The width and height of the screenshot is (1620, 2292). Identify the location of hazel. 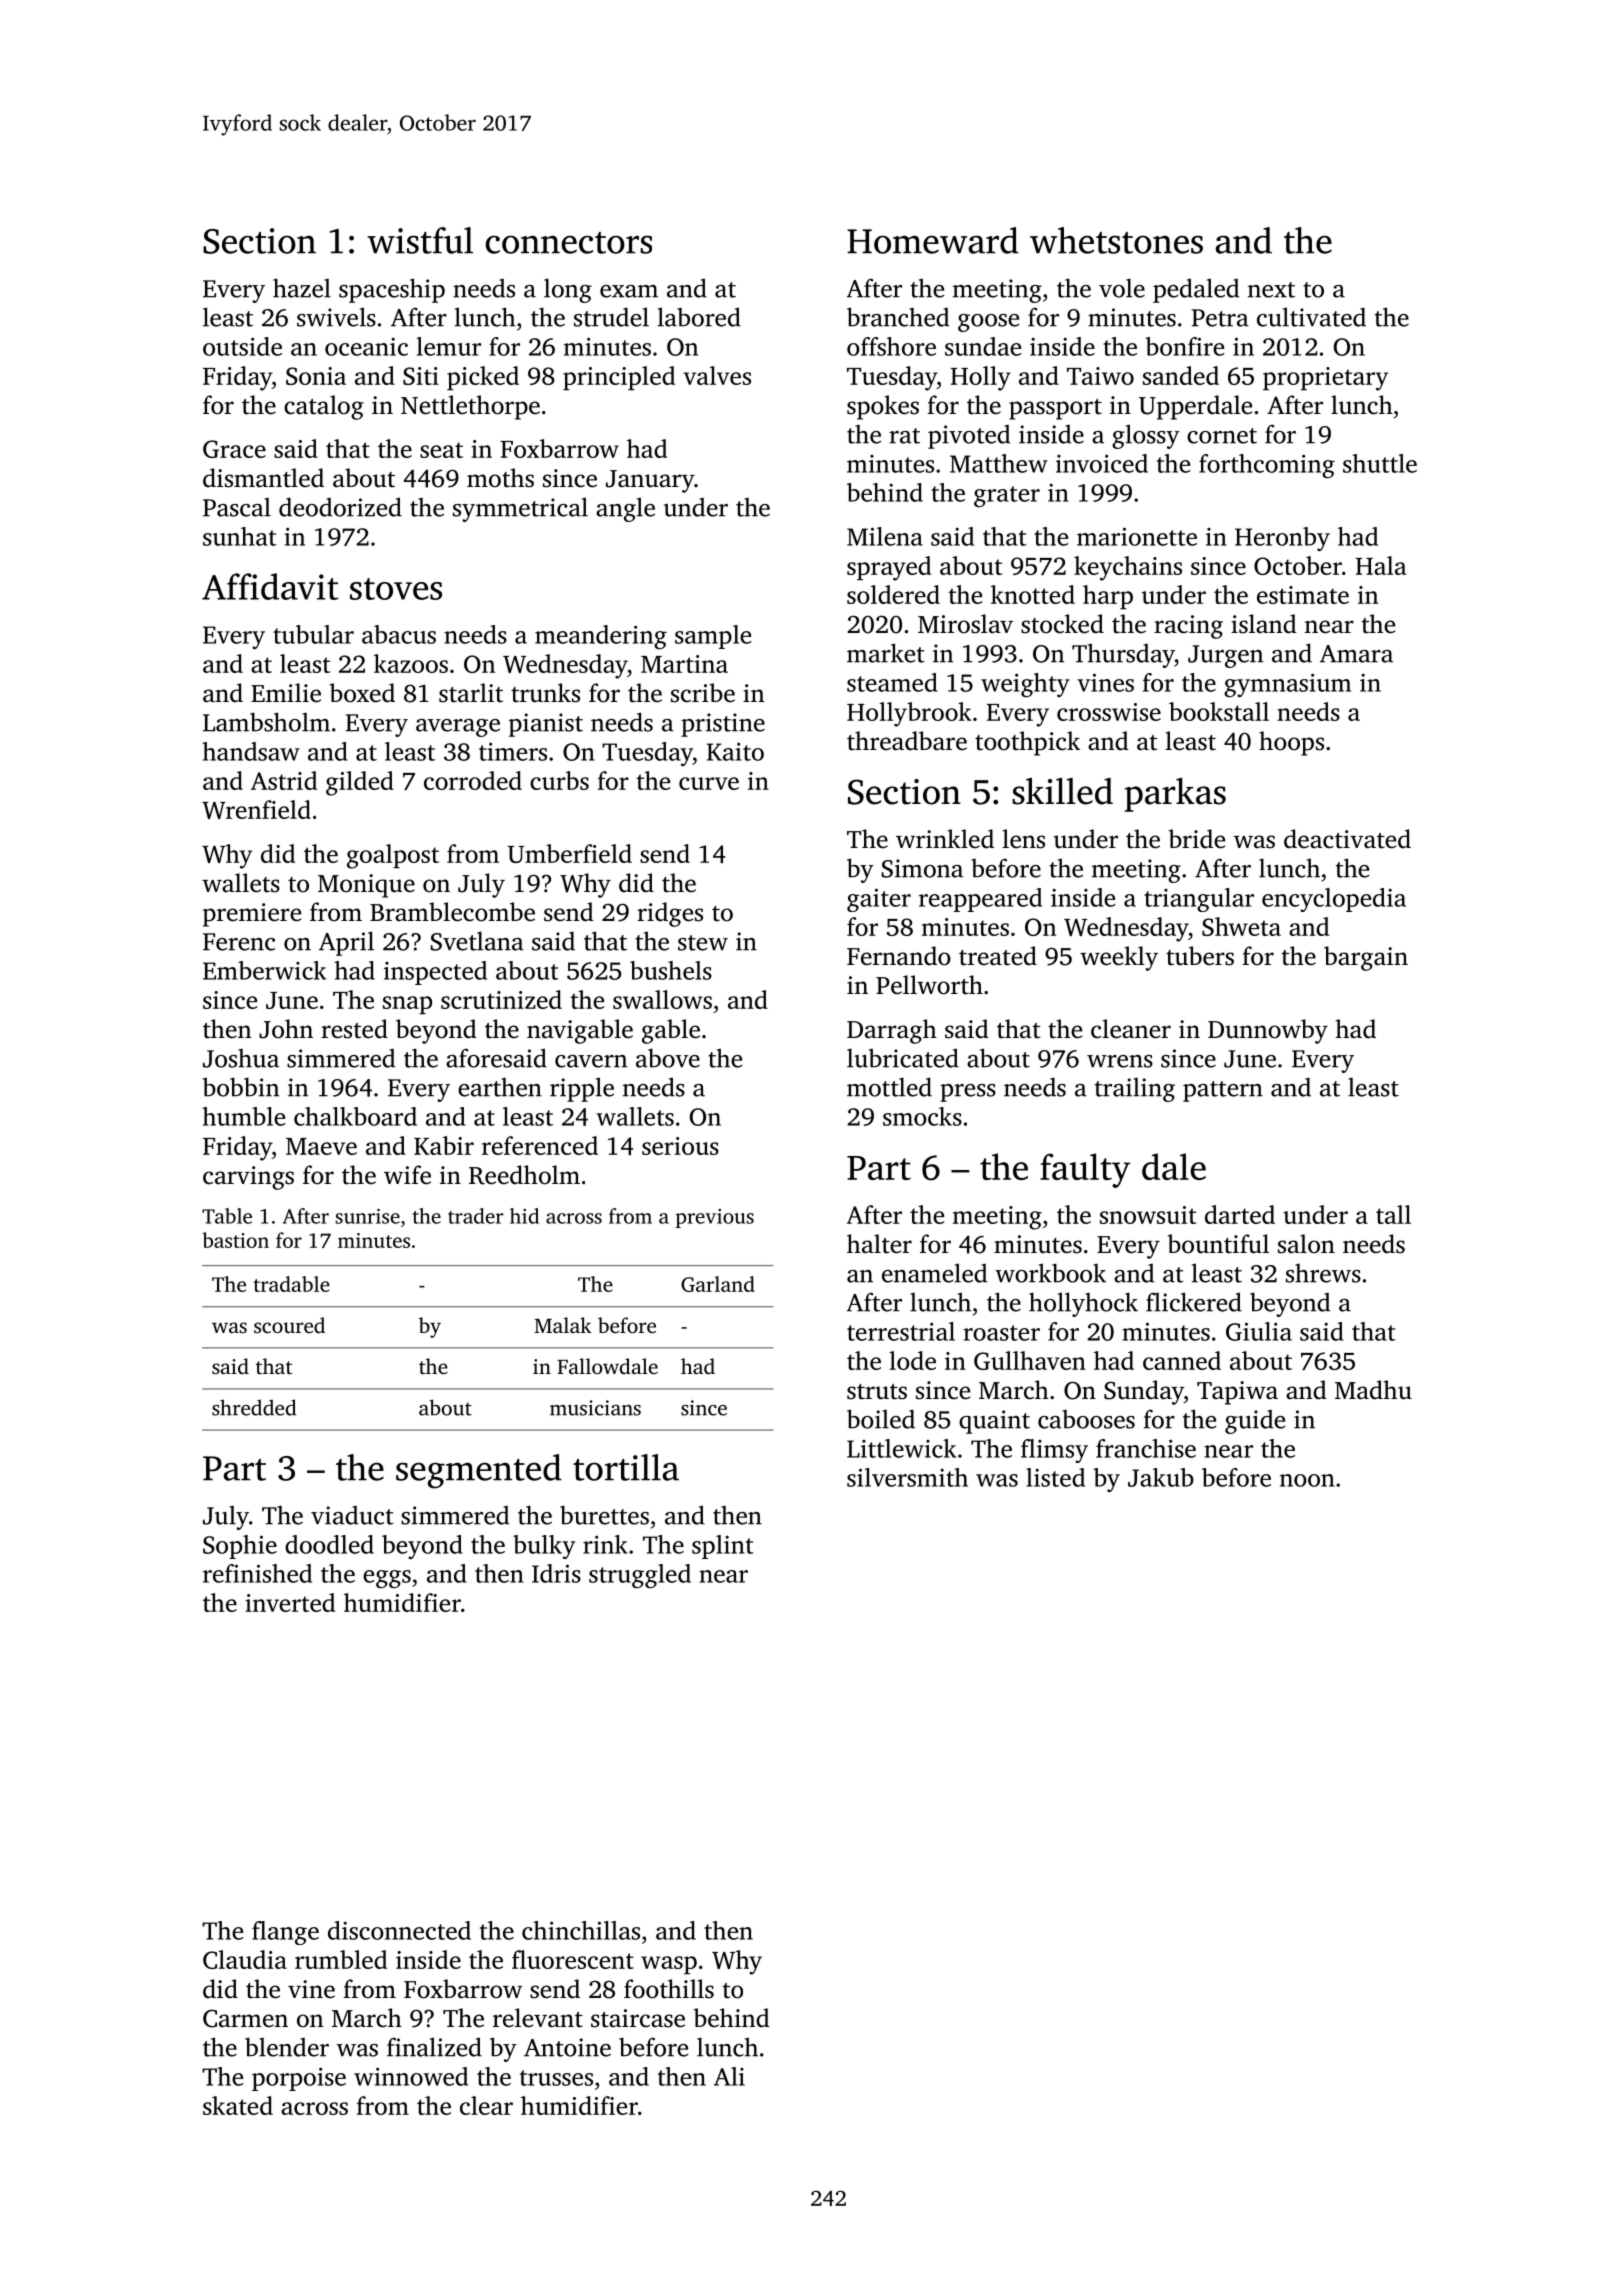
(302, 288).
